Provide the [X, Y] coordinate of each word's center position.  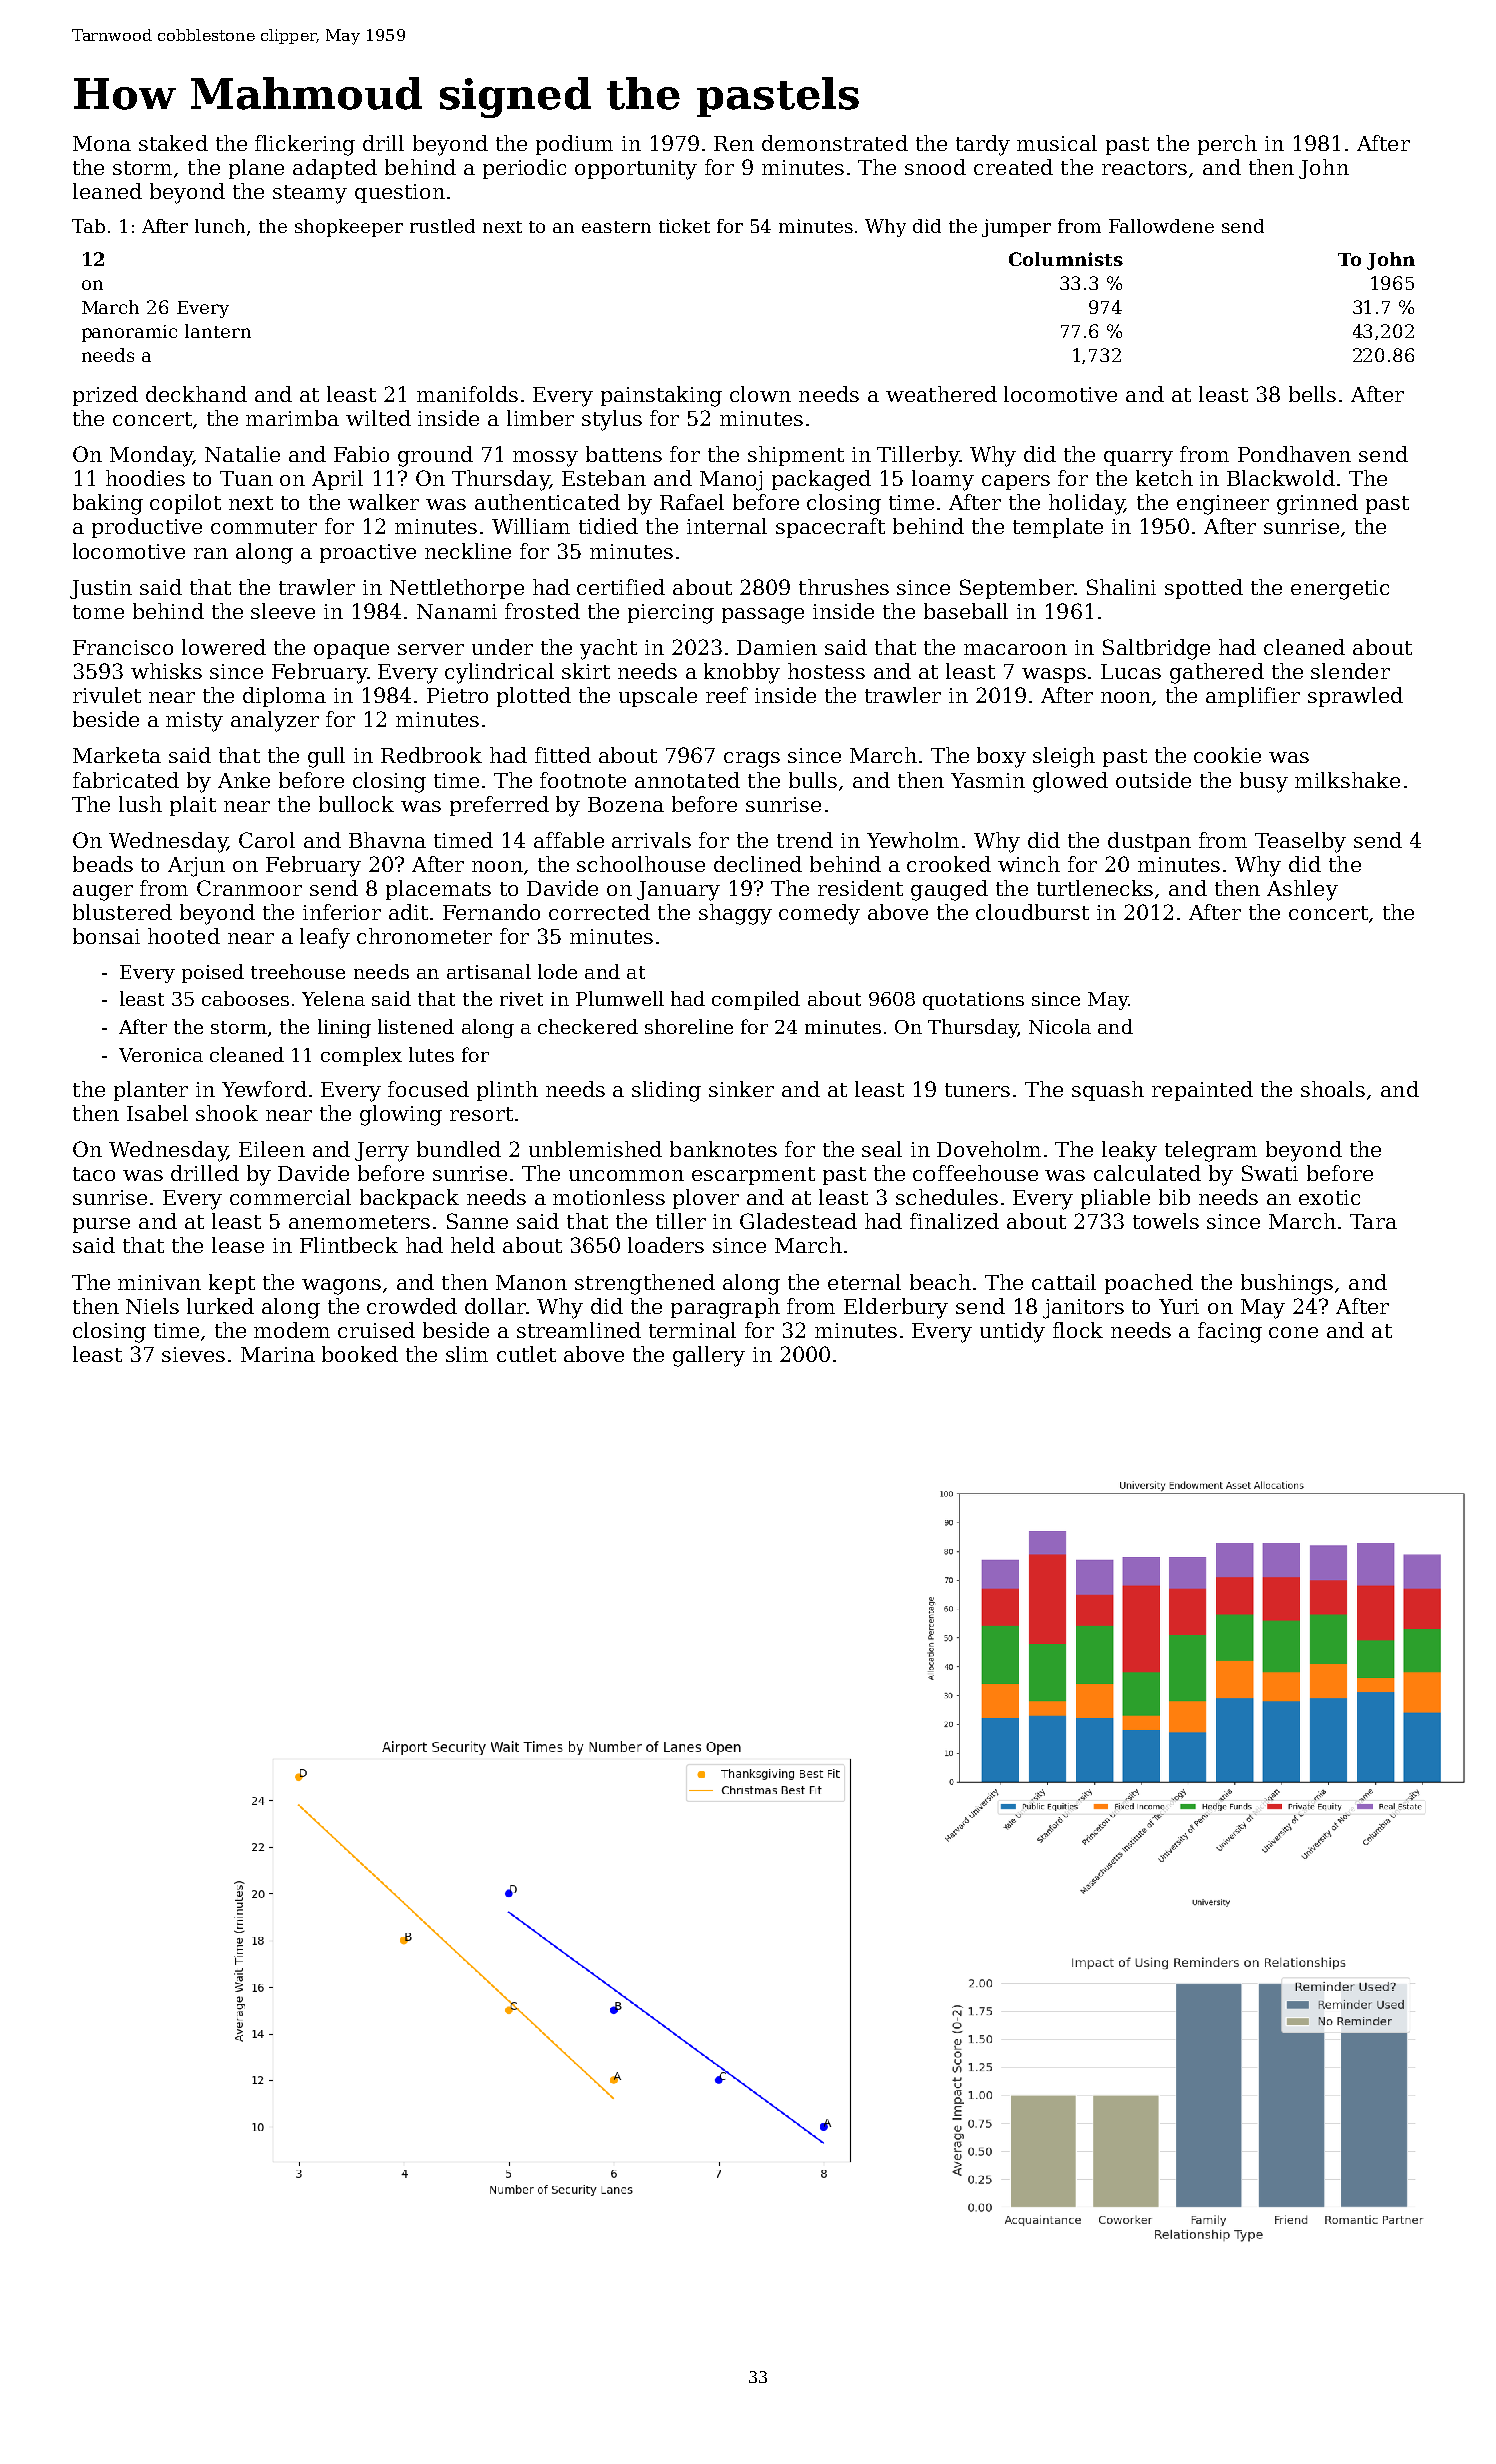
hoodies [145, 478]
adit [408, 912]
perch [1227, 145]
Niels [152, 1306]
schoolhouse [641, 864]
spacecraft [830, 528]
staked [173, 143]
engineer [1223, 505]
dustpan [1149, 842]
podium [574, 145]
